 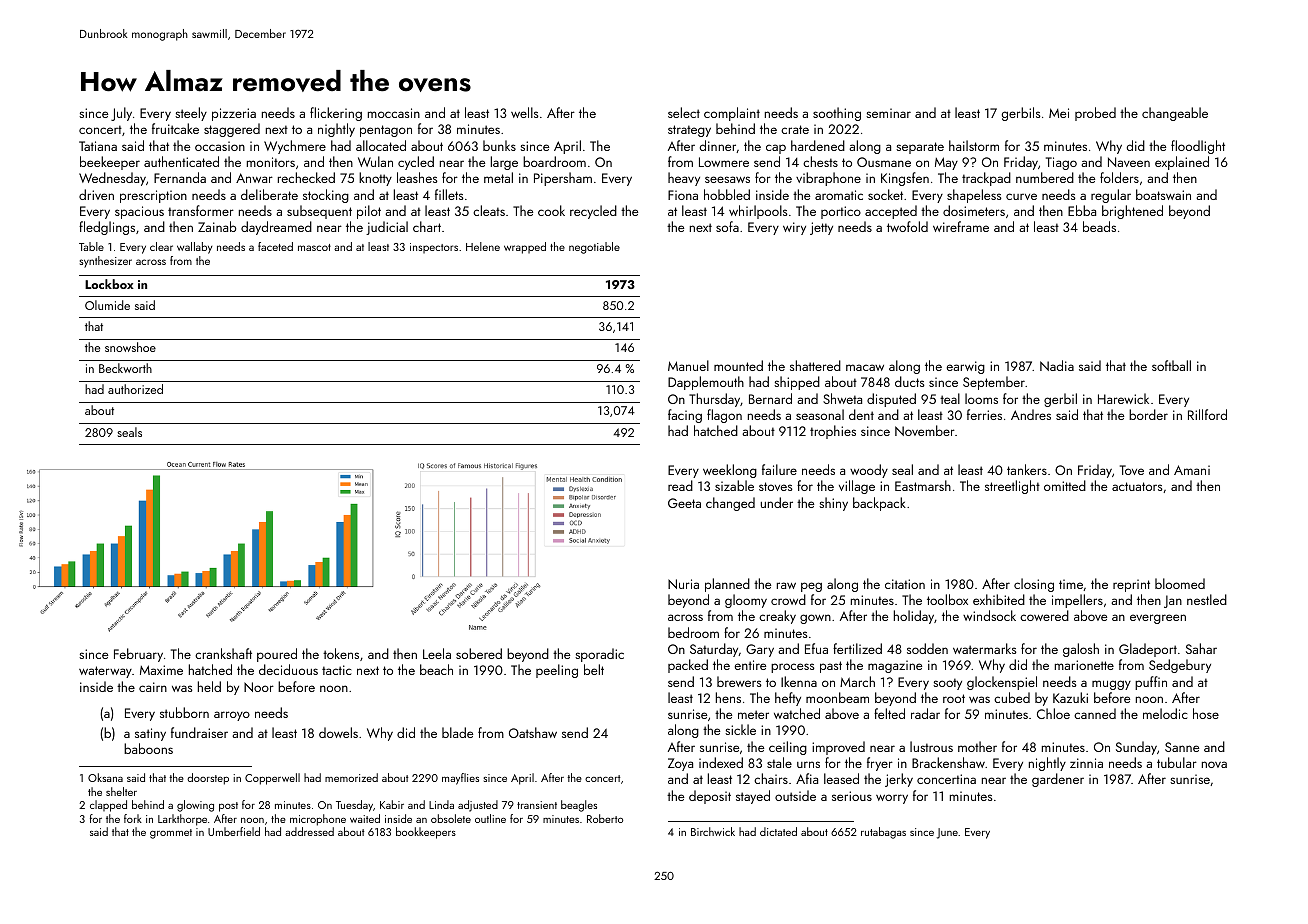 I want to click on dictated, so click(x=778, y=831).
